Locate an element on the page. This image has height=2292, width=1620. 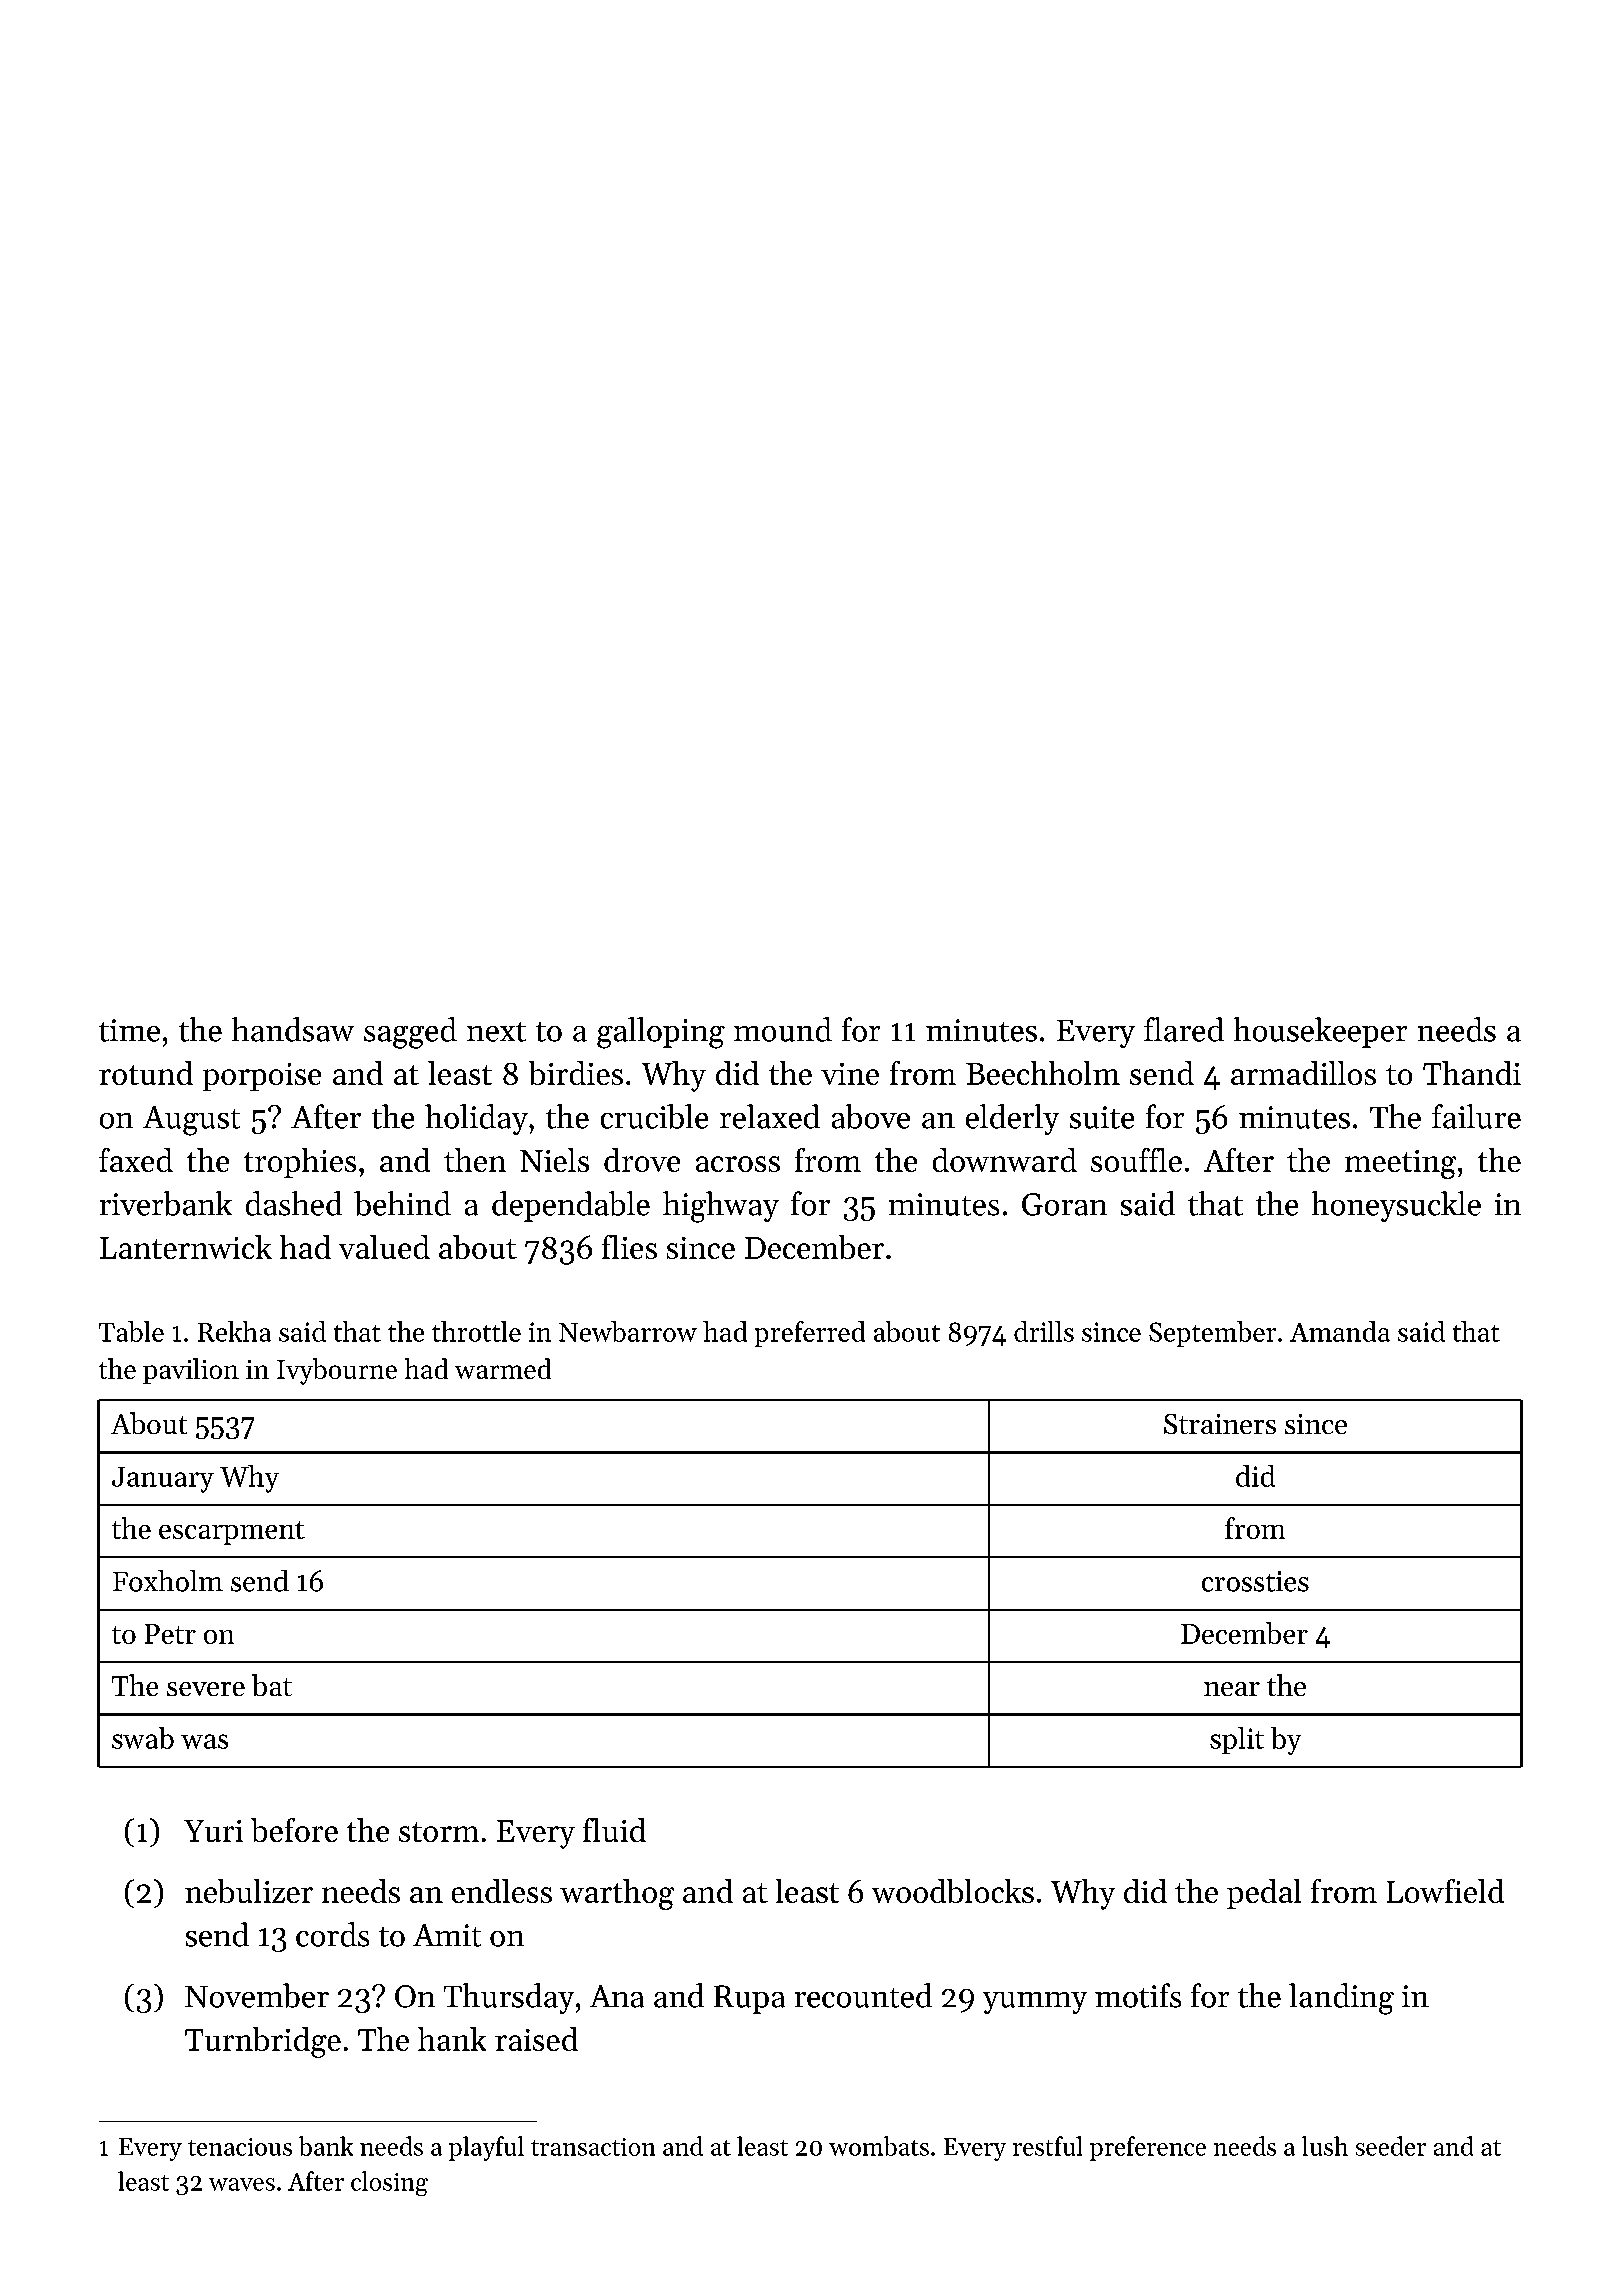
swab is located at coordinates (143, 1738).
